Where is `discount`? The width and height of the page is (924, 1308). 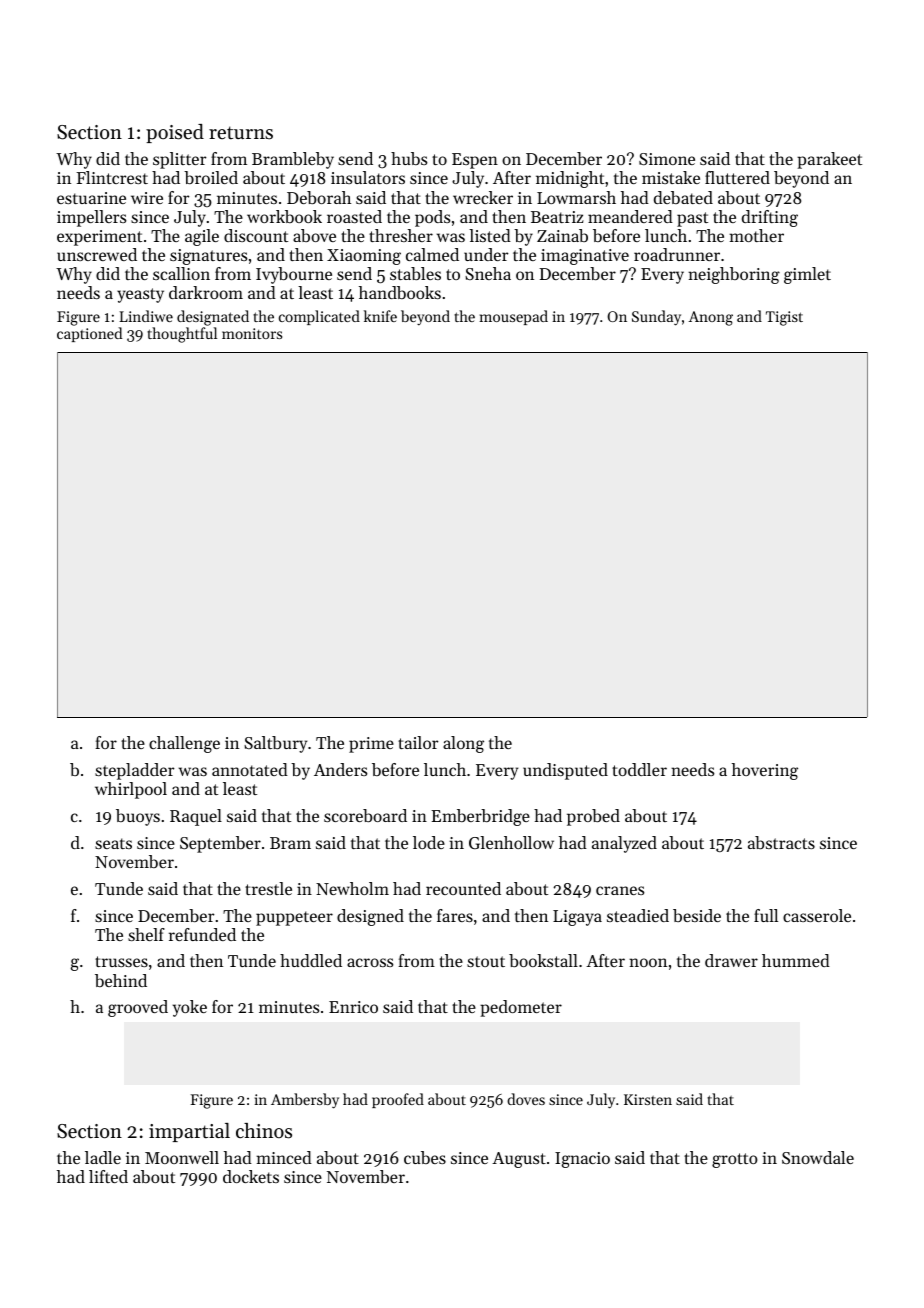 discount is located at coordinates (256, 235).
